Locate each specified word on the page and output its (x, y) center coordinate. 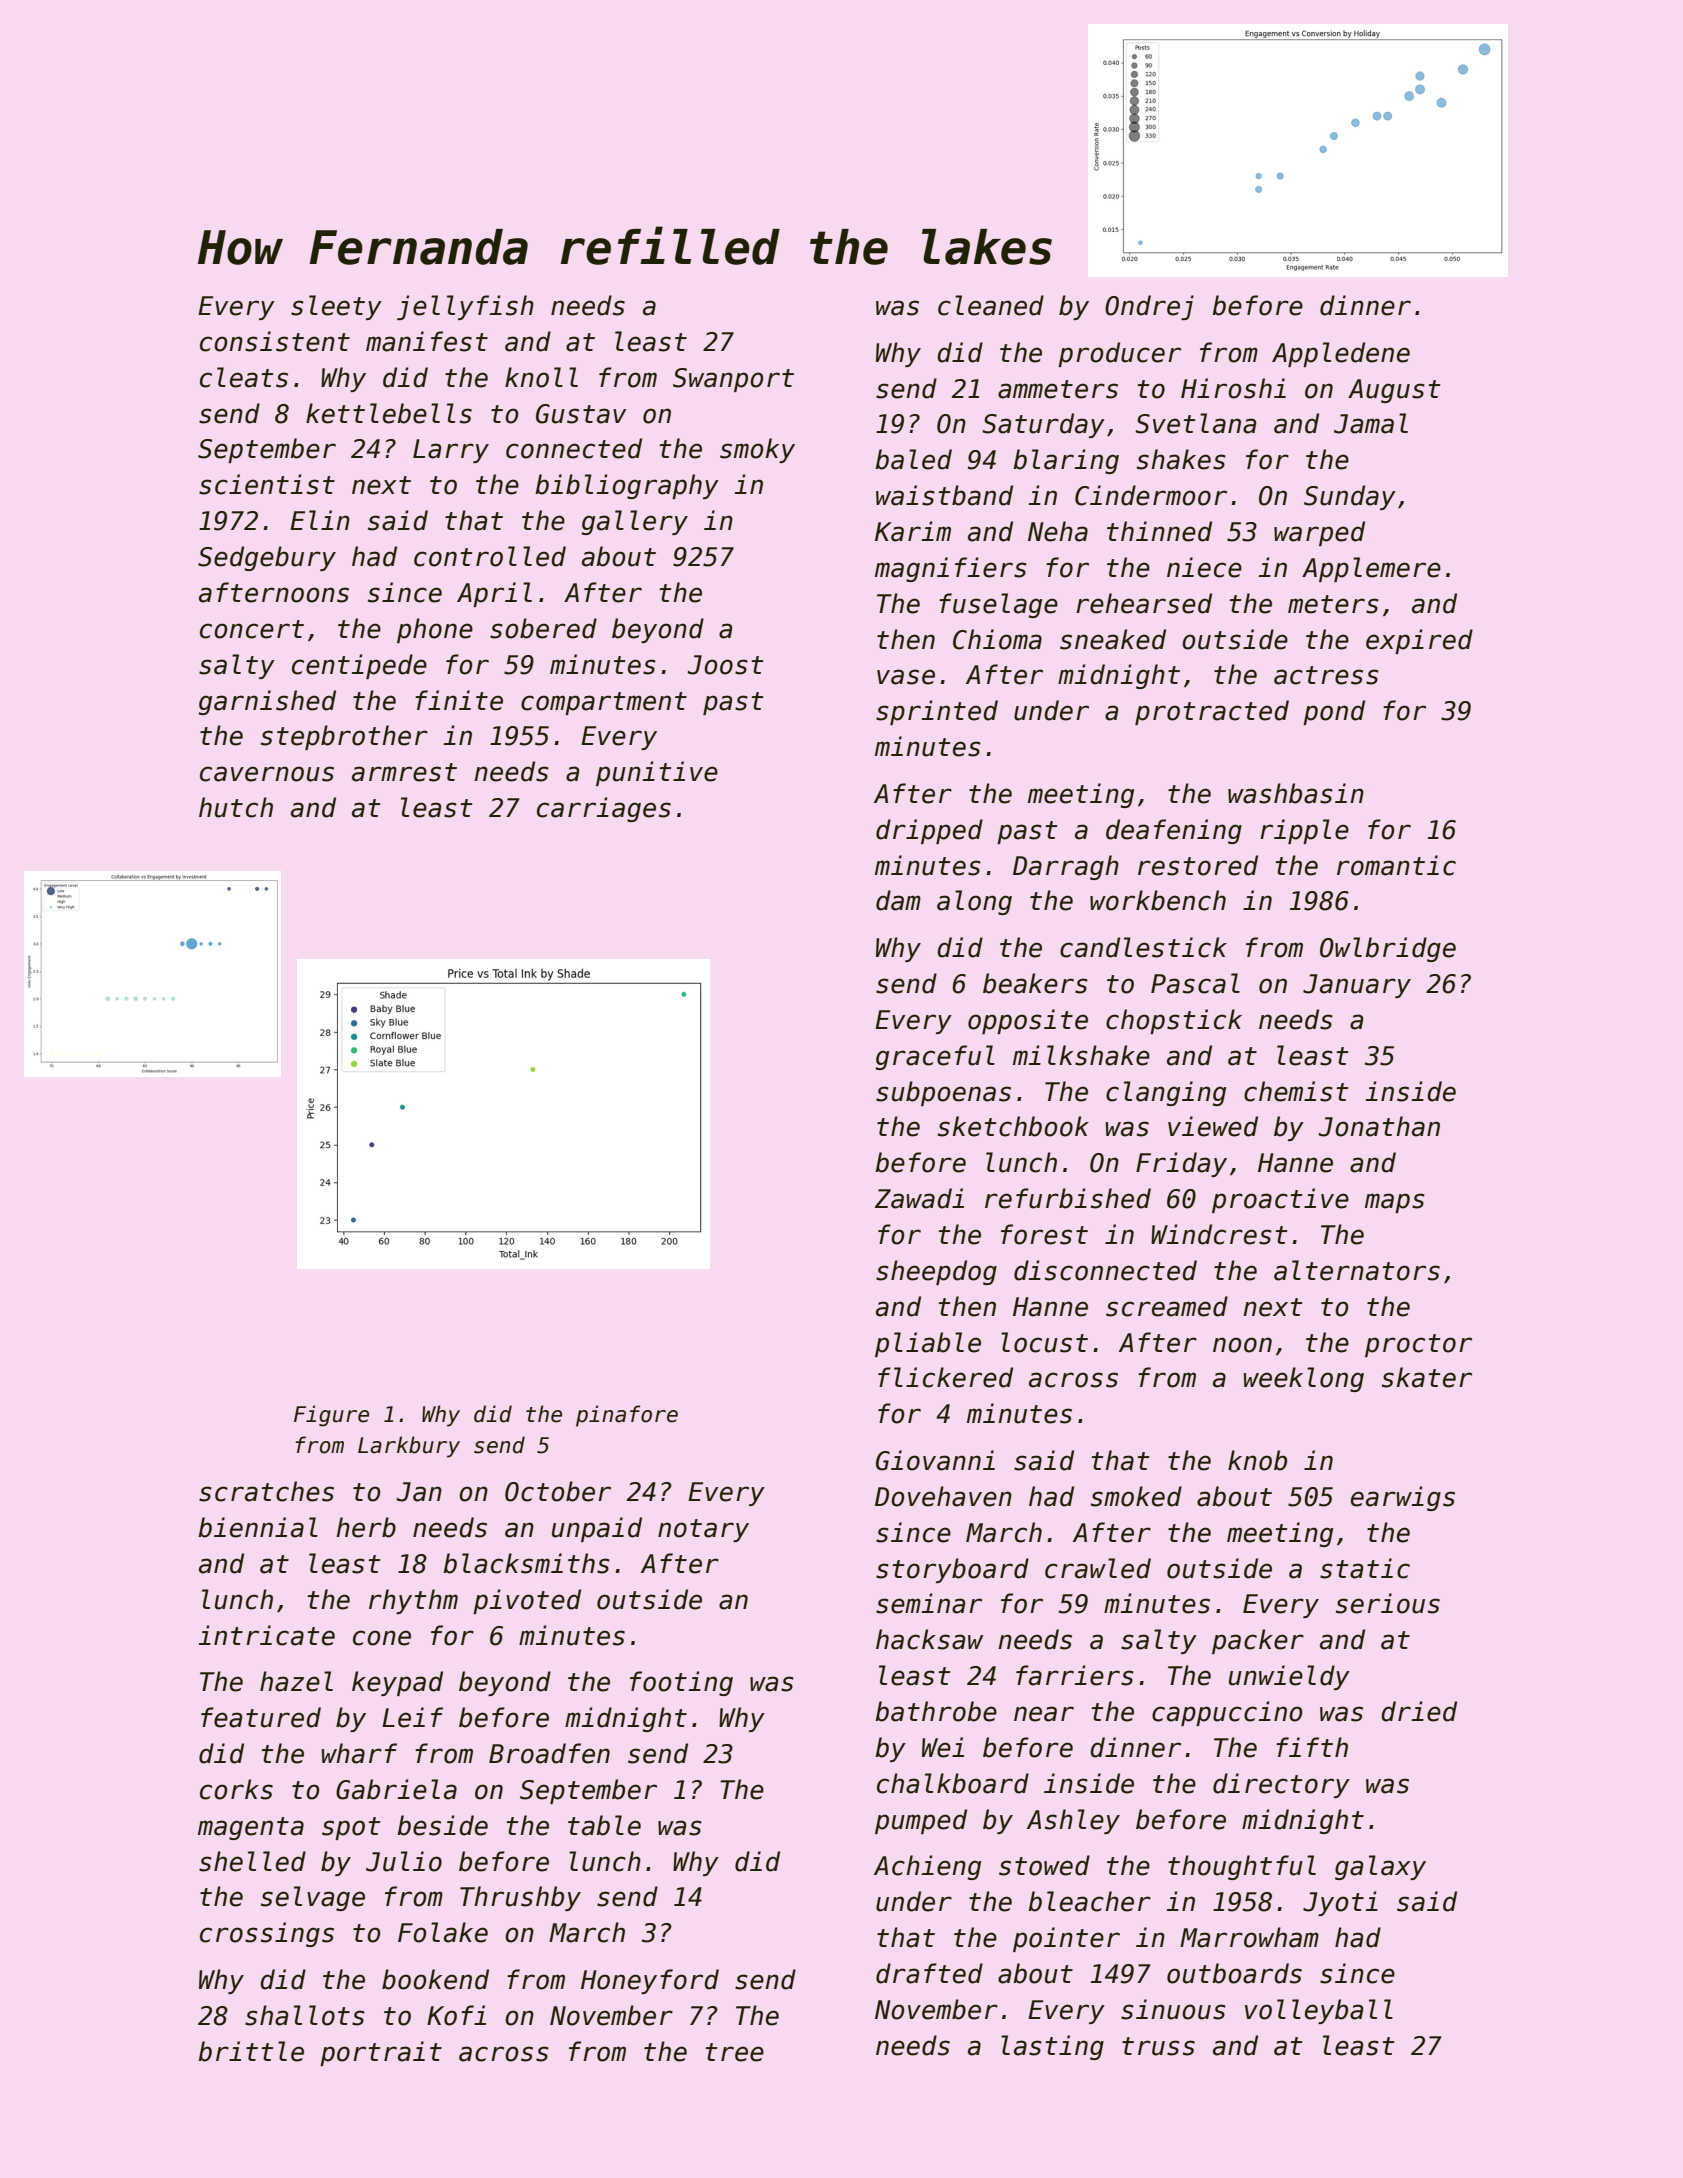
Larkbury (409, 1447)
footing (681, 1683)
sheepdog (936, 1272)
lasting (1052, 2047)
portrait (381, 2053)
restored (1198, 865)
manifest (427, 341)
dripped (929, 831)
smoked (1136, 1496)
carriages (604, 809)
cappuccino (1227, 1713)
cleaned (991, 305)
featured (261, 1717)
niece (1204, 567)
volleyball (1319, 2011)
